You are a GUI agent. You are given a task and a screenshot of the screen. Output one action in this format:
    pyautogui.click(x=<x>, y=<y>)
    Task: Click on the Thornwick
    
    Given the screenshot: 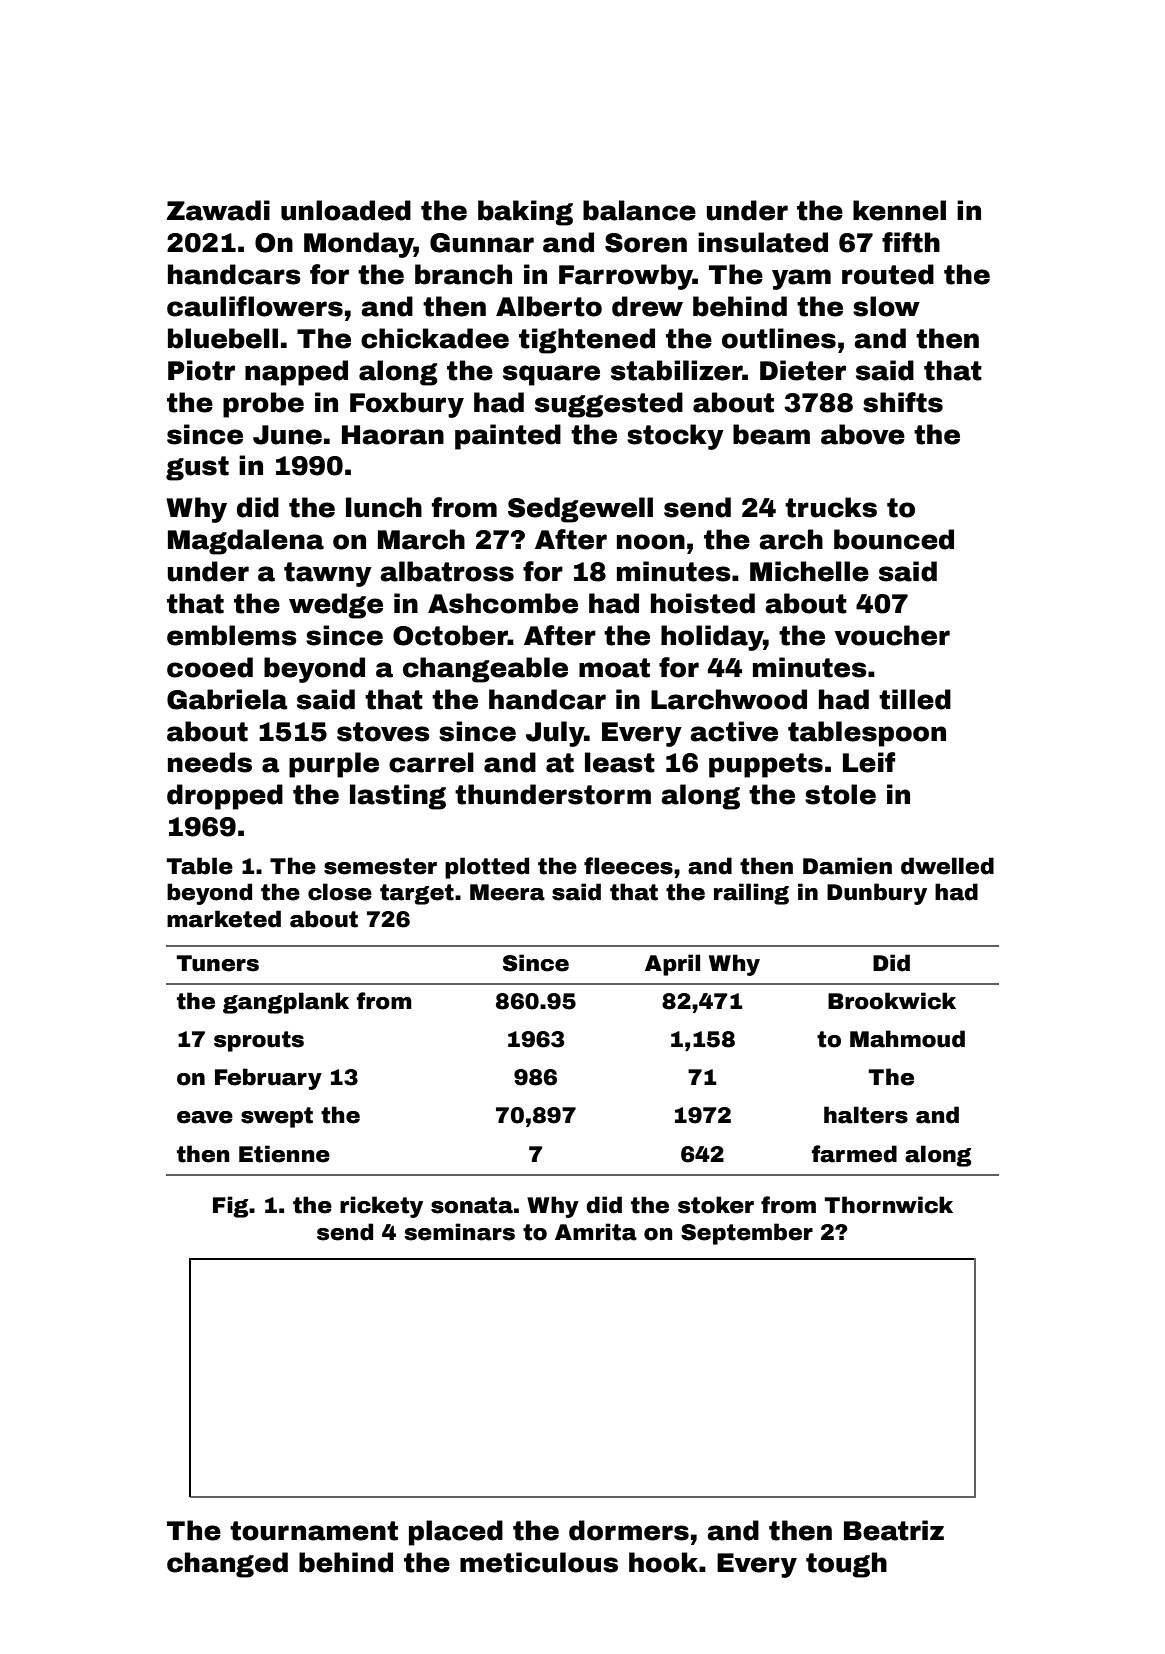 What is the action you would take?
    pyautogui.click(x=888, y=1205)
